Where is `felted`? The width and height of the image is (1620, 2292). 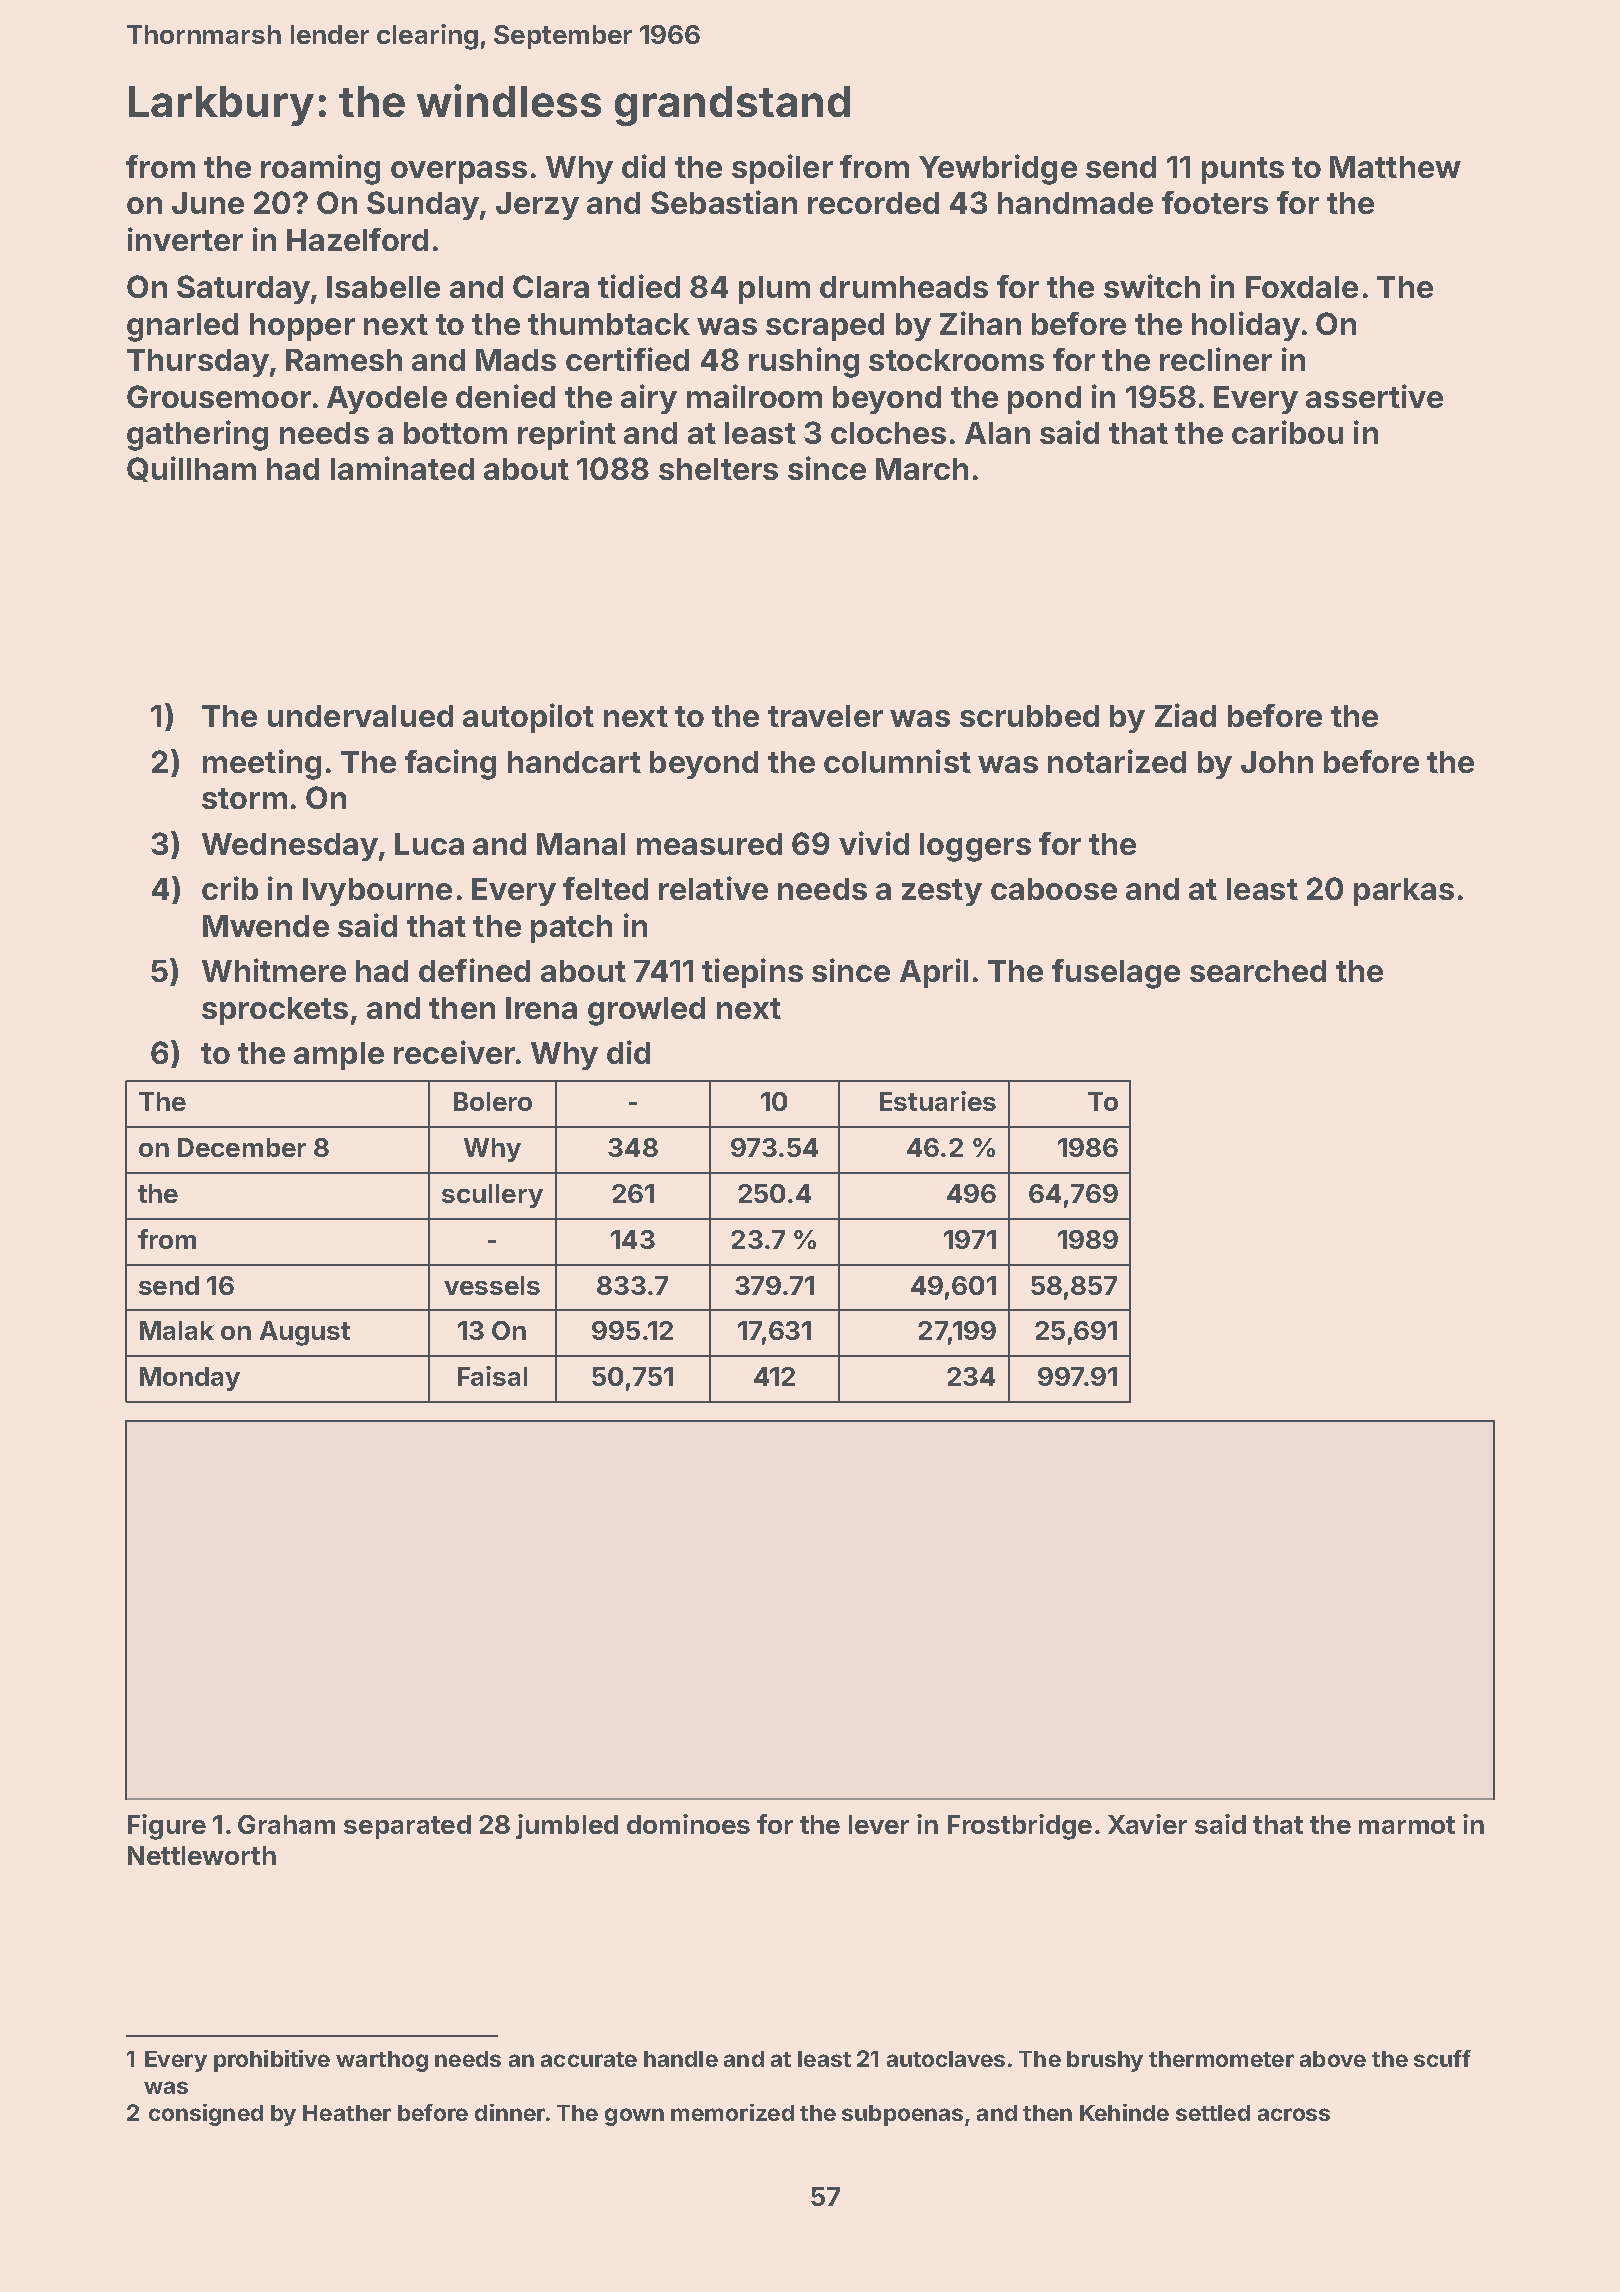 felted is located at coordinates (605, 888).
